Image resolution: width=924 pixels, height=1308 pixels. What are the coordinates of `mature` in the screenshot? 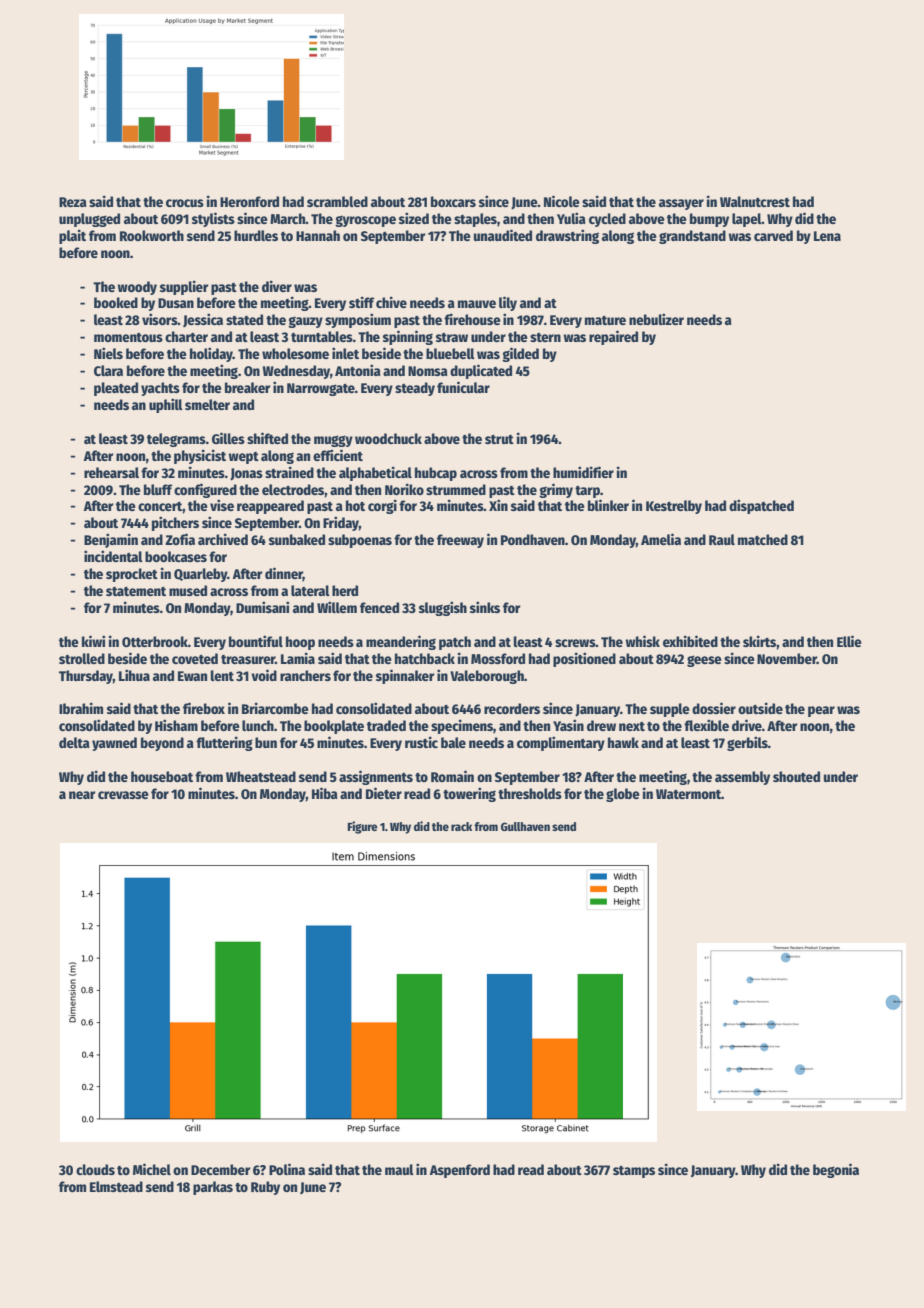 It's located at (605, 320).
